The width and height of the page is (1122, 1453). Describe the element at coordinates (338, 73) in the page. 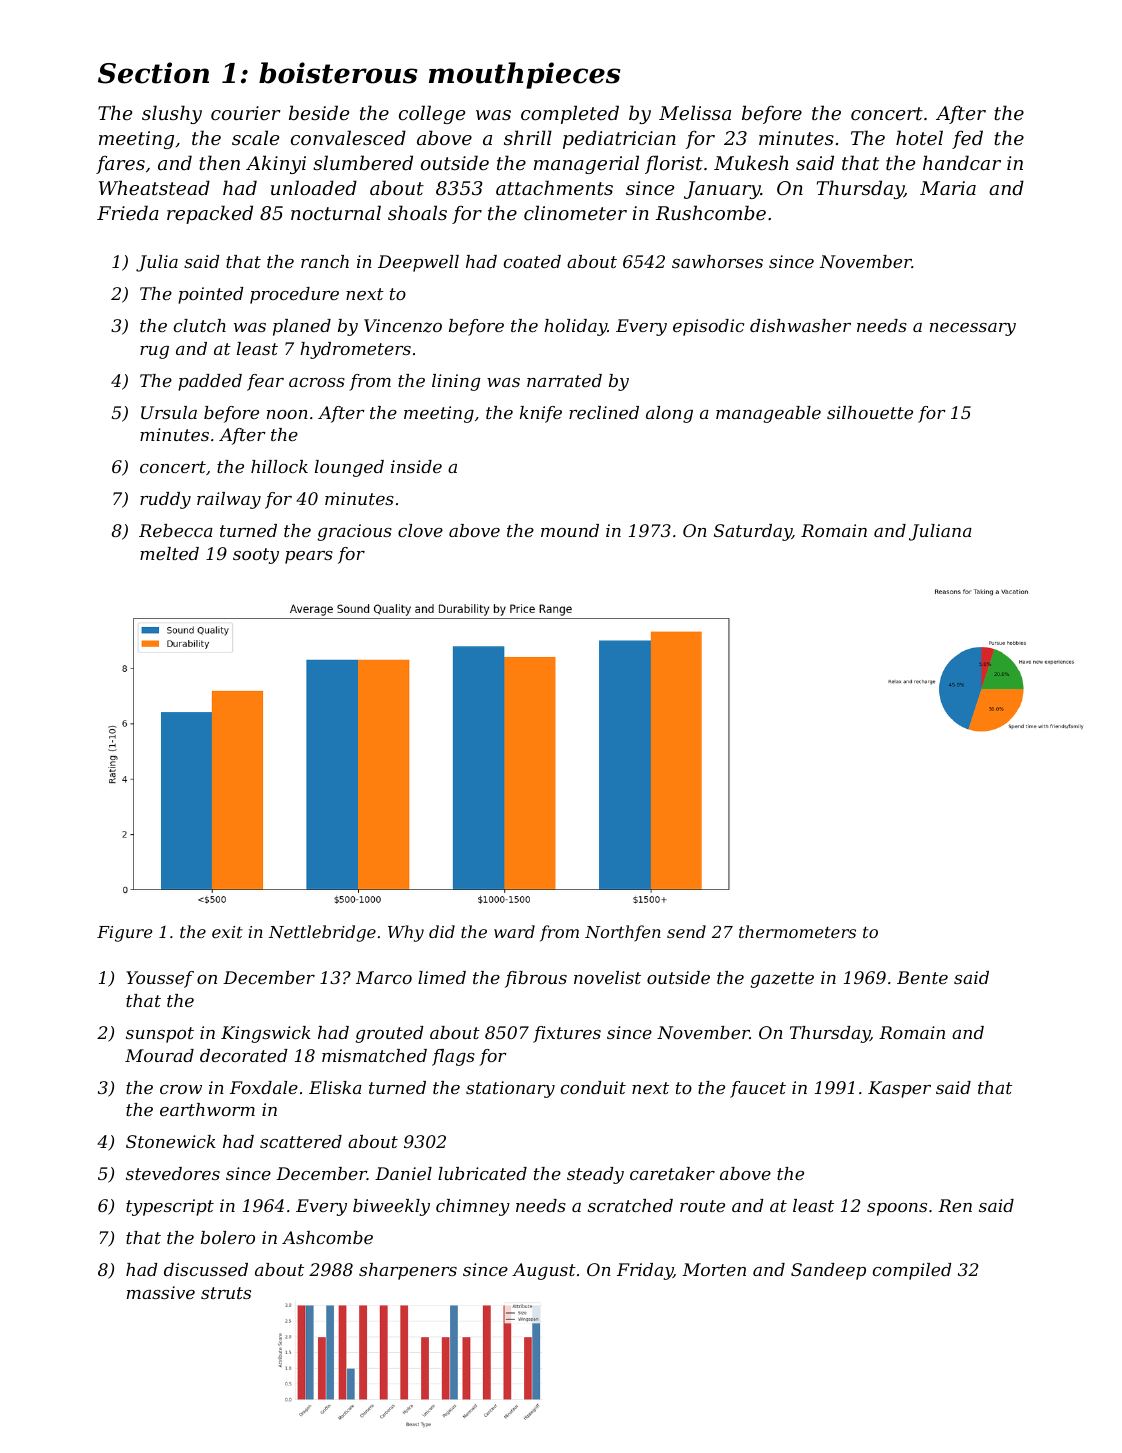

I see `boisterous` at that location.
